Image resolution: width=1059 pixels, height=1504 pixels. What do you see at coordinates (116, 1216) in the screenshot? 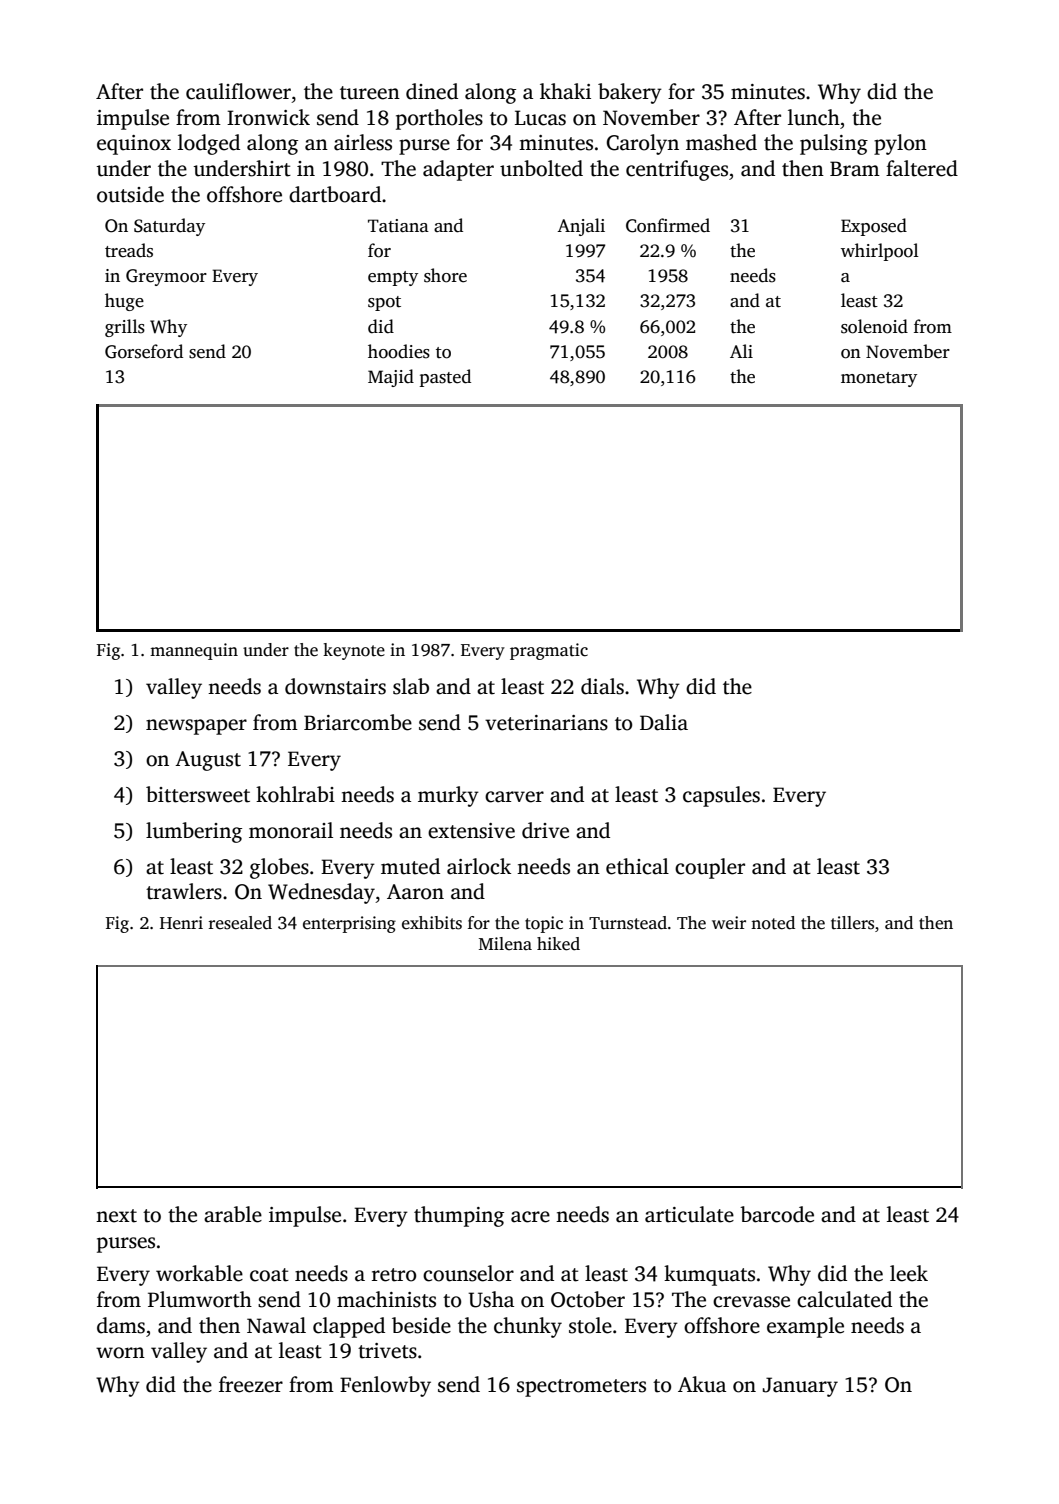
I see `next` at bounding box center [116, 1216].
